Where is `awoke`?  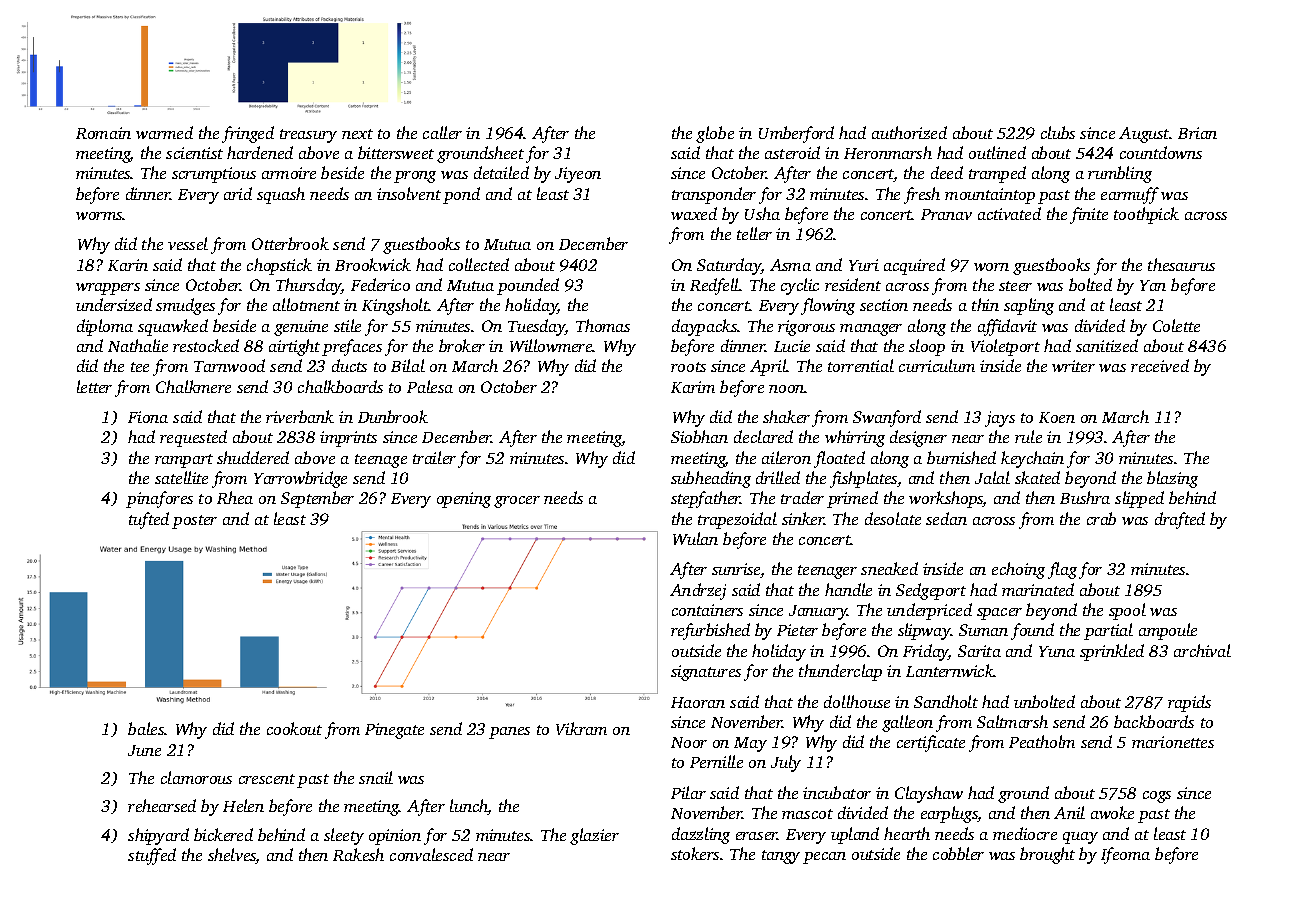
awoke is located at coordinates (1112, 812).
